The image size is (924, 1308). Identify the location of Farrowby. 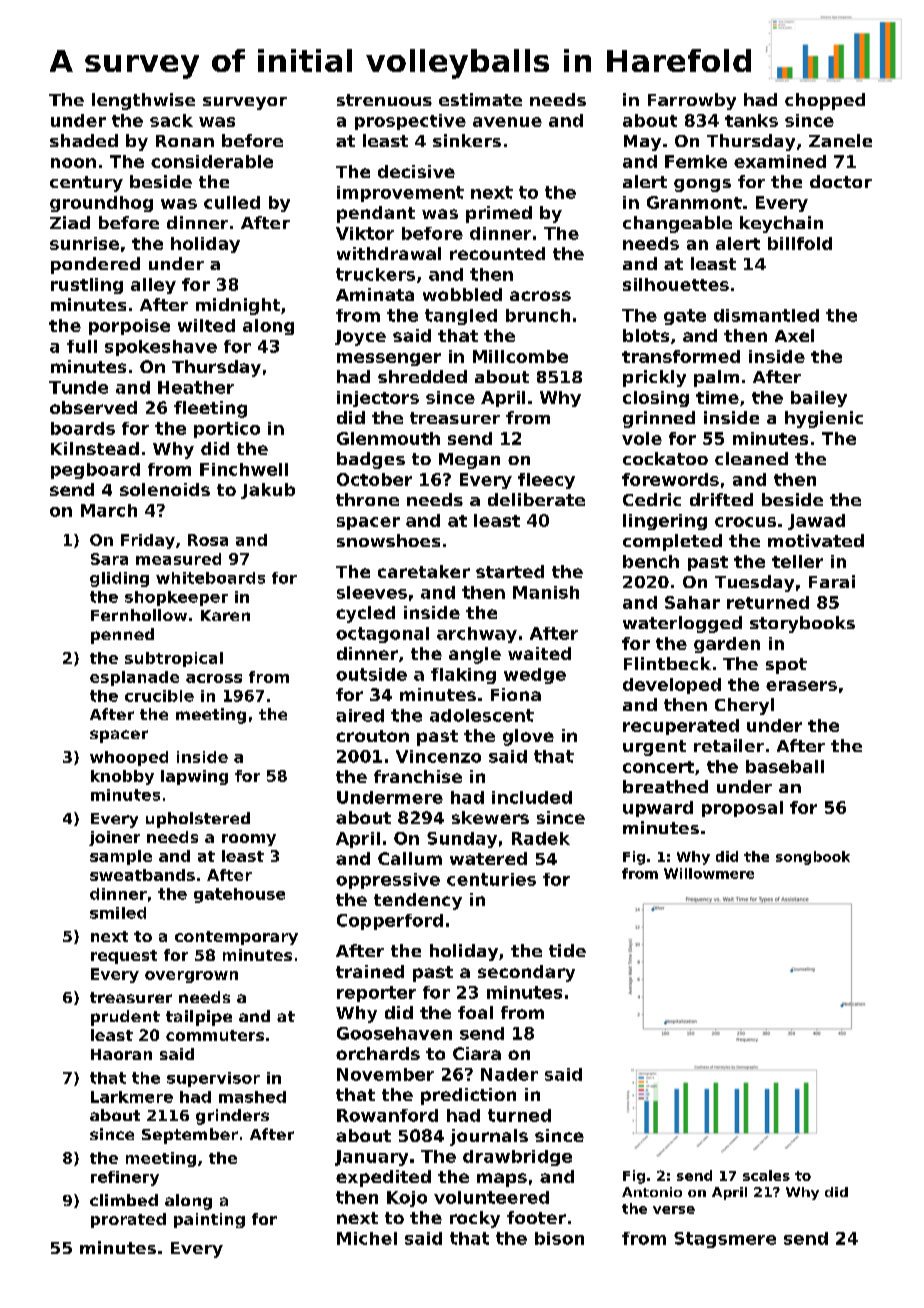
(692, 101).
